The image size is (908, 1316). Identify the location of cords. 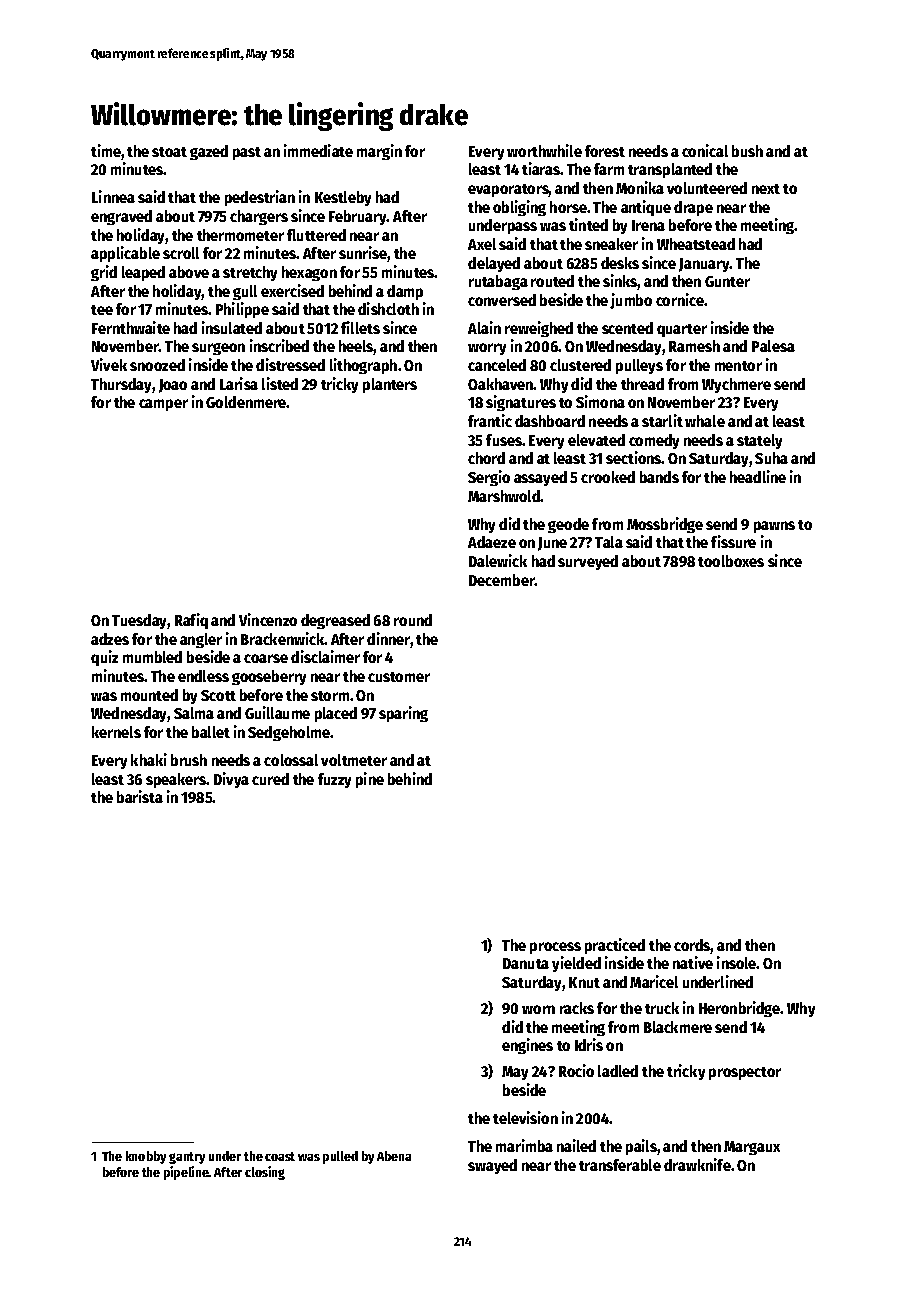
(692, 946).
